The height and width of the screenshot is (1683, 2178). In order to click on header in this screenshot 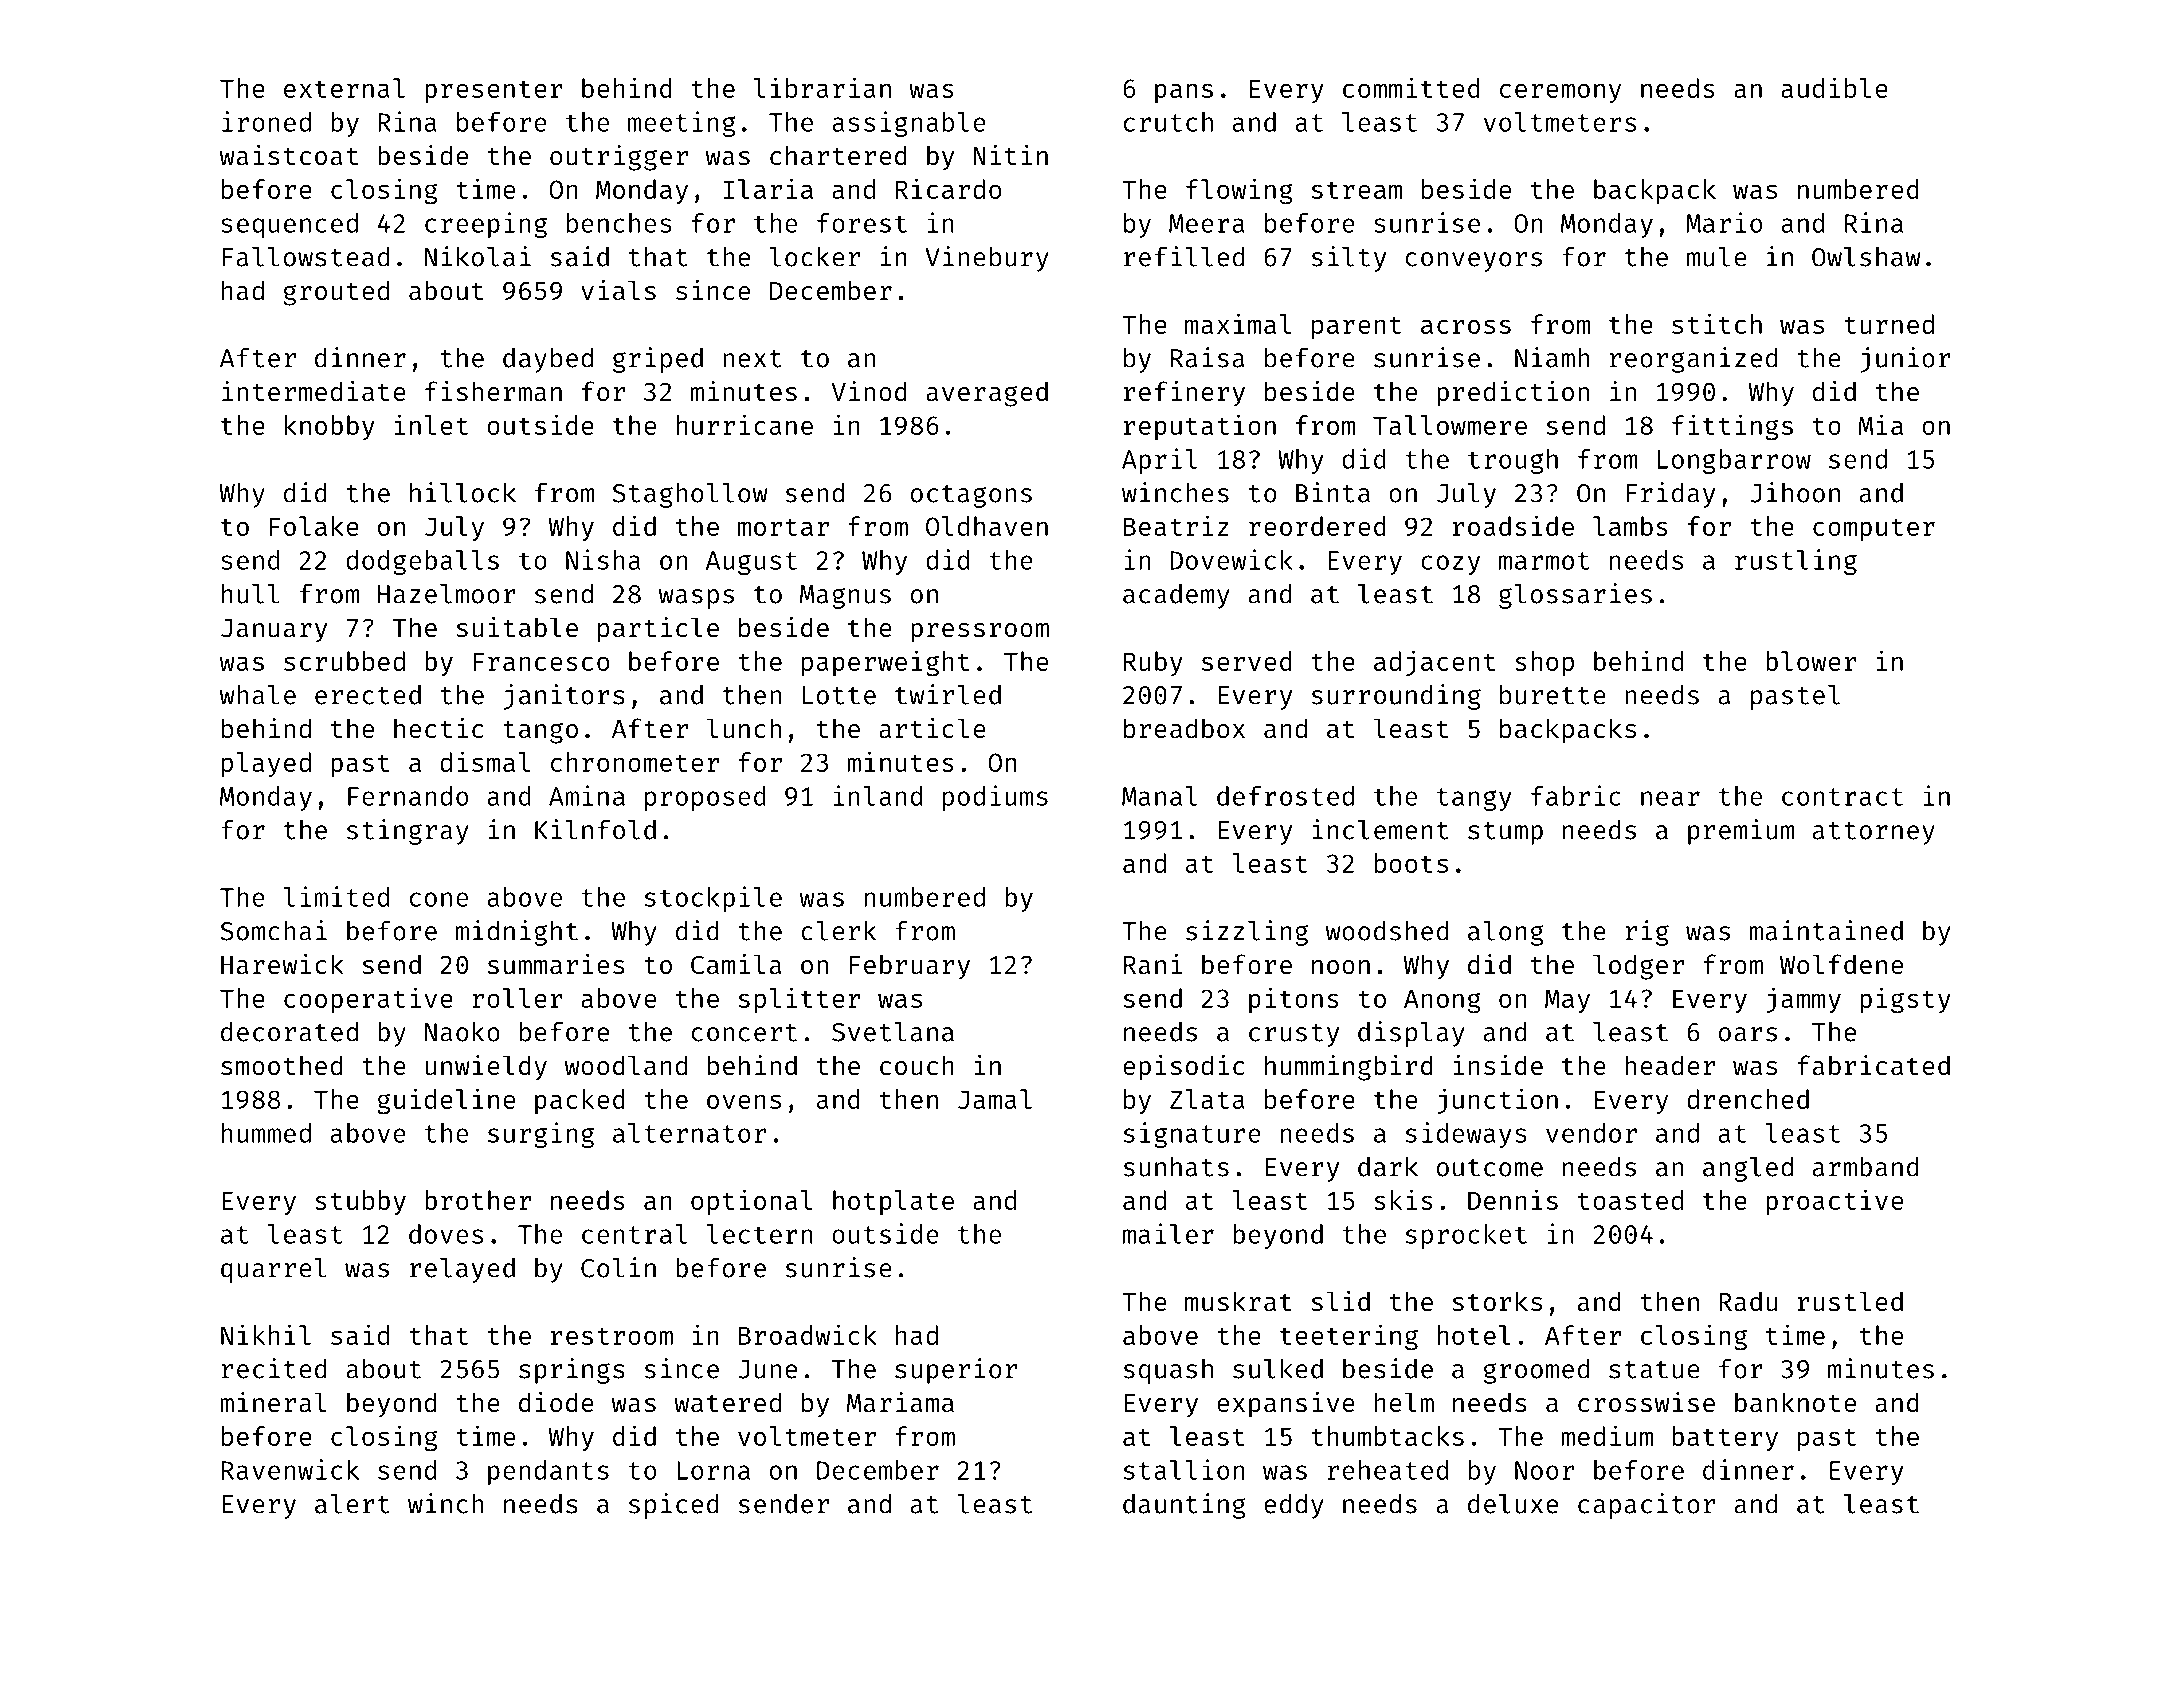, I will do `click(1670, 1065)`.
